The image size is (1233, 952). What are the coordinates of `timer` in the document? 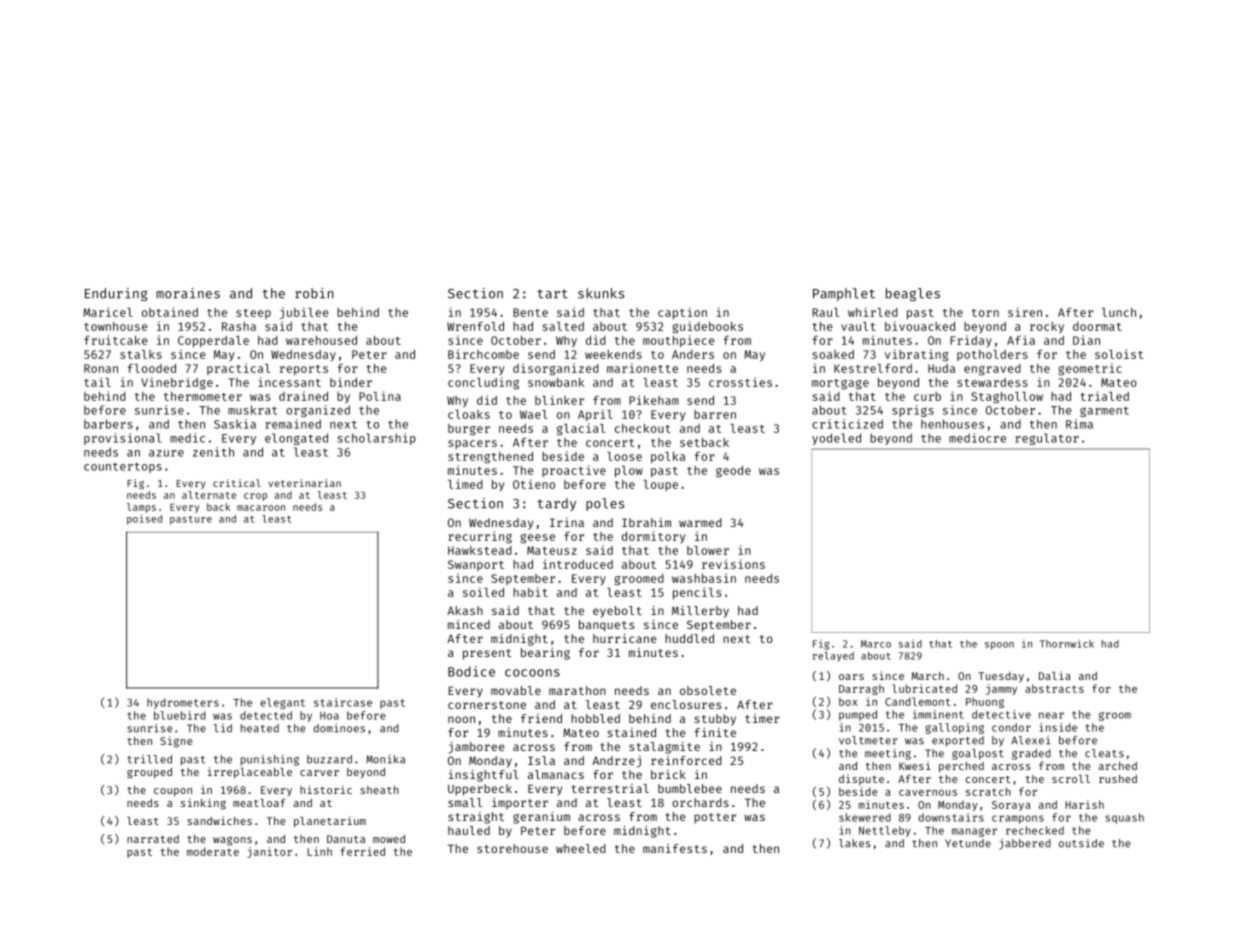 It's located at (762, 718).
